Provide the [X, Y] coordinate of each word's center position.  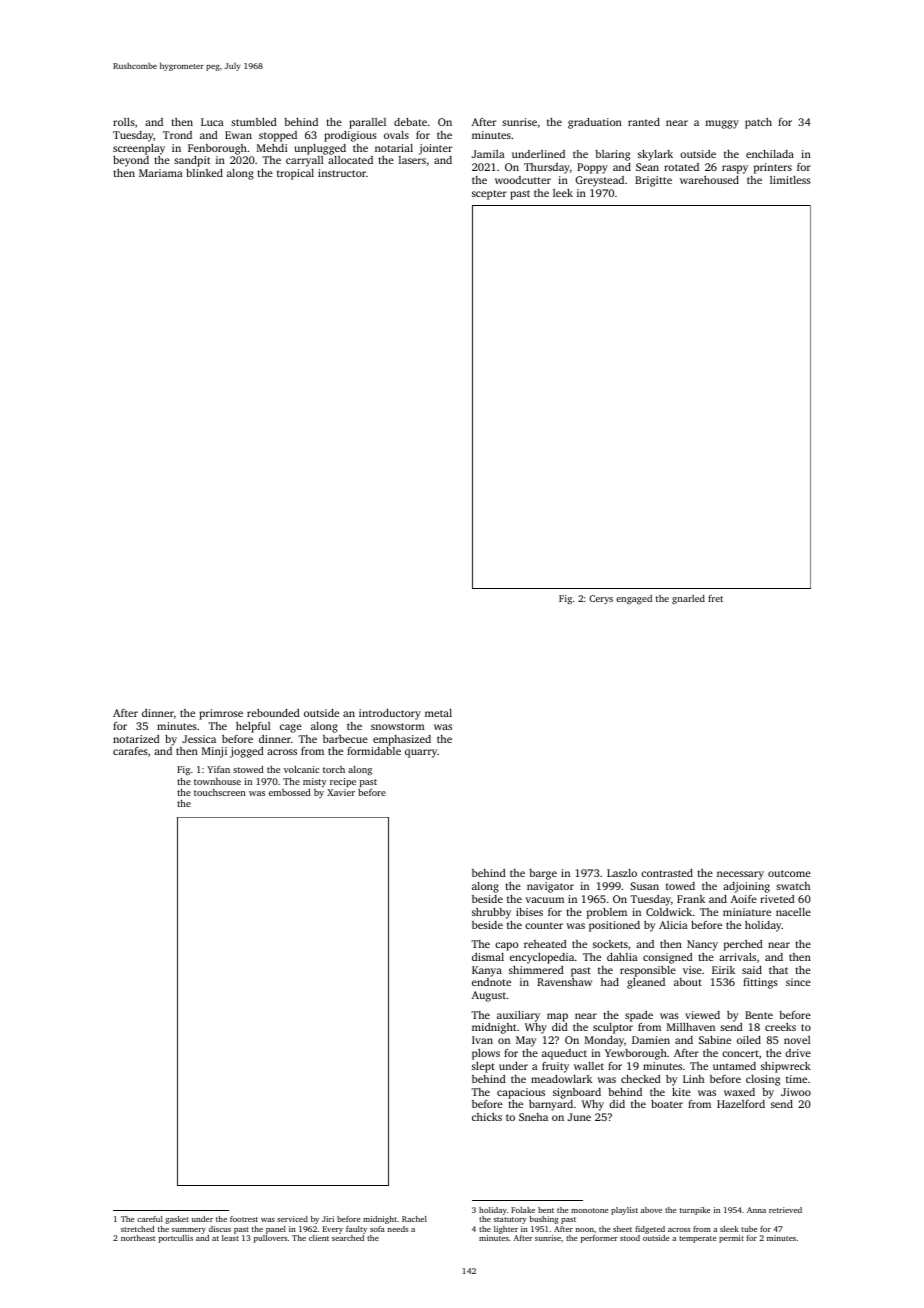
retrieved [785, 1210]
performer [599, 1239]
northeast [138, 1238]
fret [715, 598]
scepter [489, 195]
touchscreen [220, 792]
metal [438, 713]
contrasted [667, 873]
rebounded [273, 713]
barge [543, 874]
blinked [204, 173]
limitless [790, 180]
